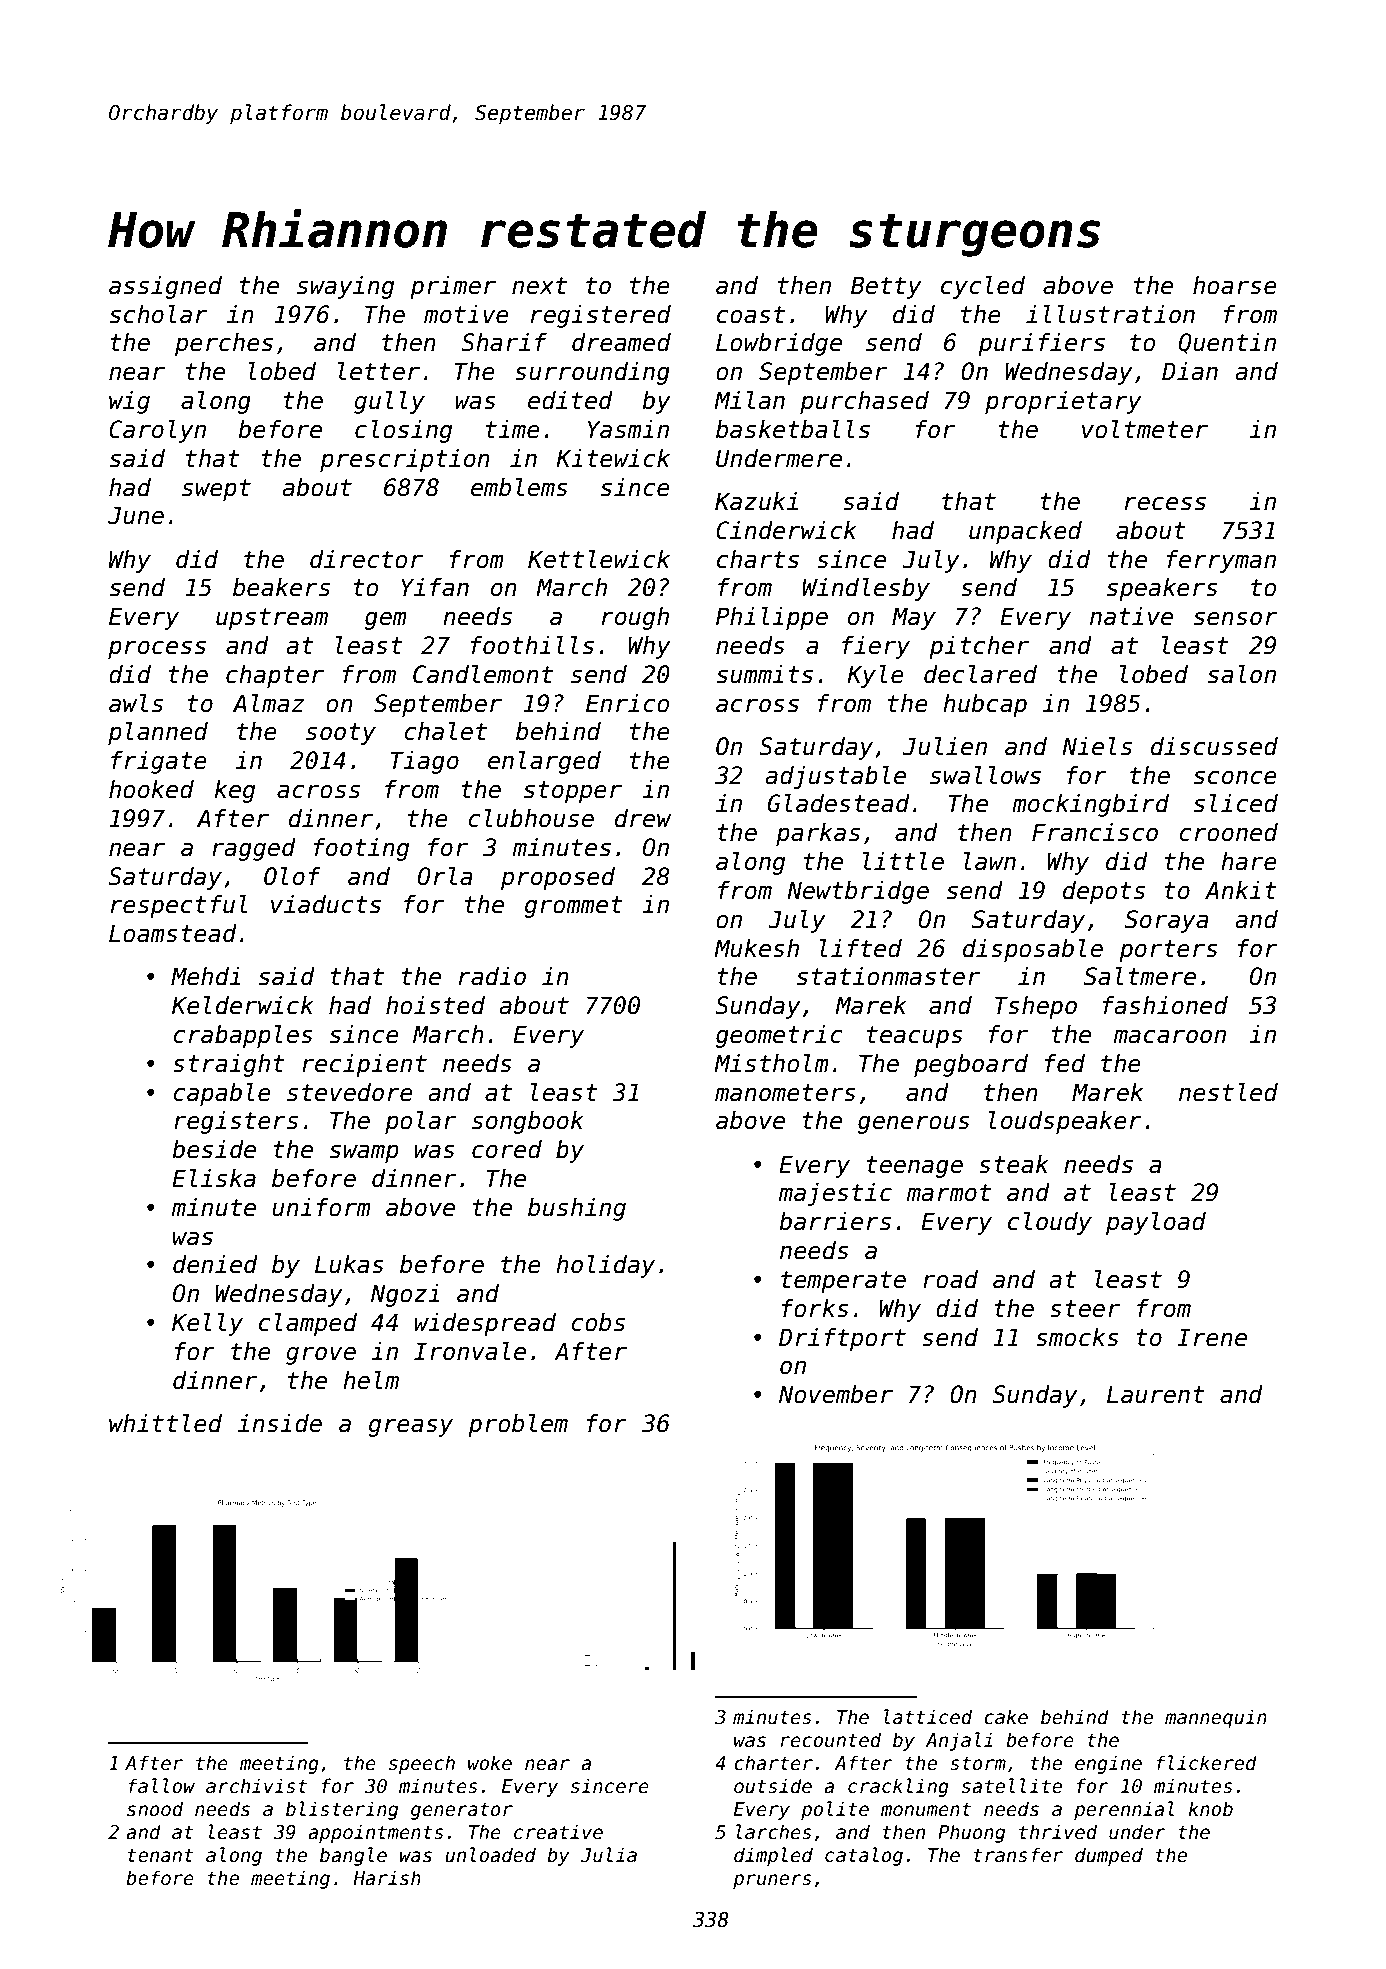 This screenshot has width=1386, height=1969. What do you see at coordinates (1168, 951) in the screenshot?
I see `porters` at bounding box center [1168, 951].
